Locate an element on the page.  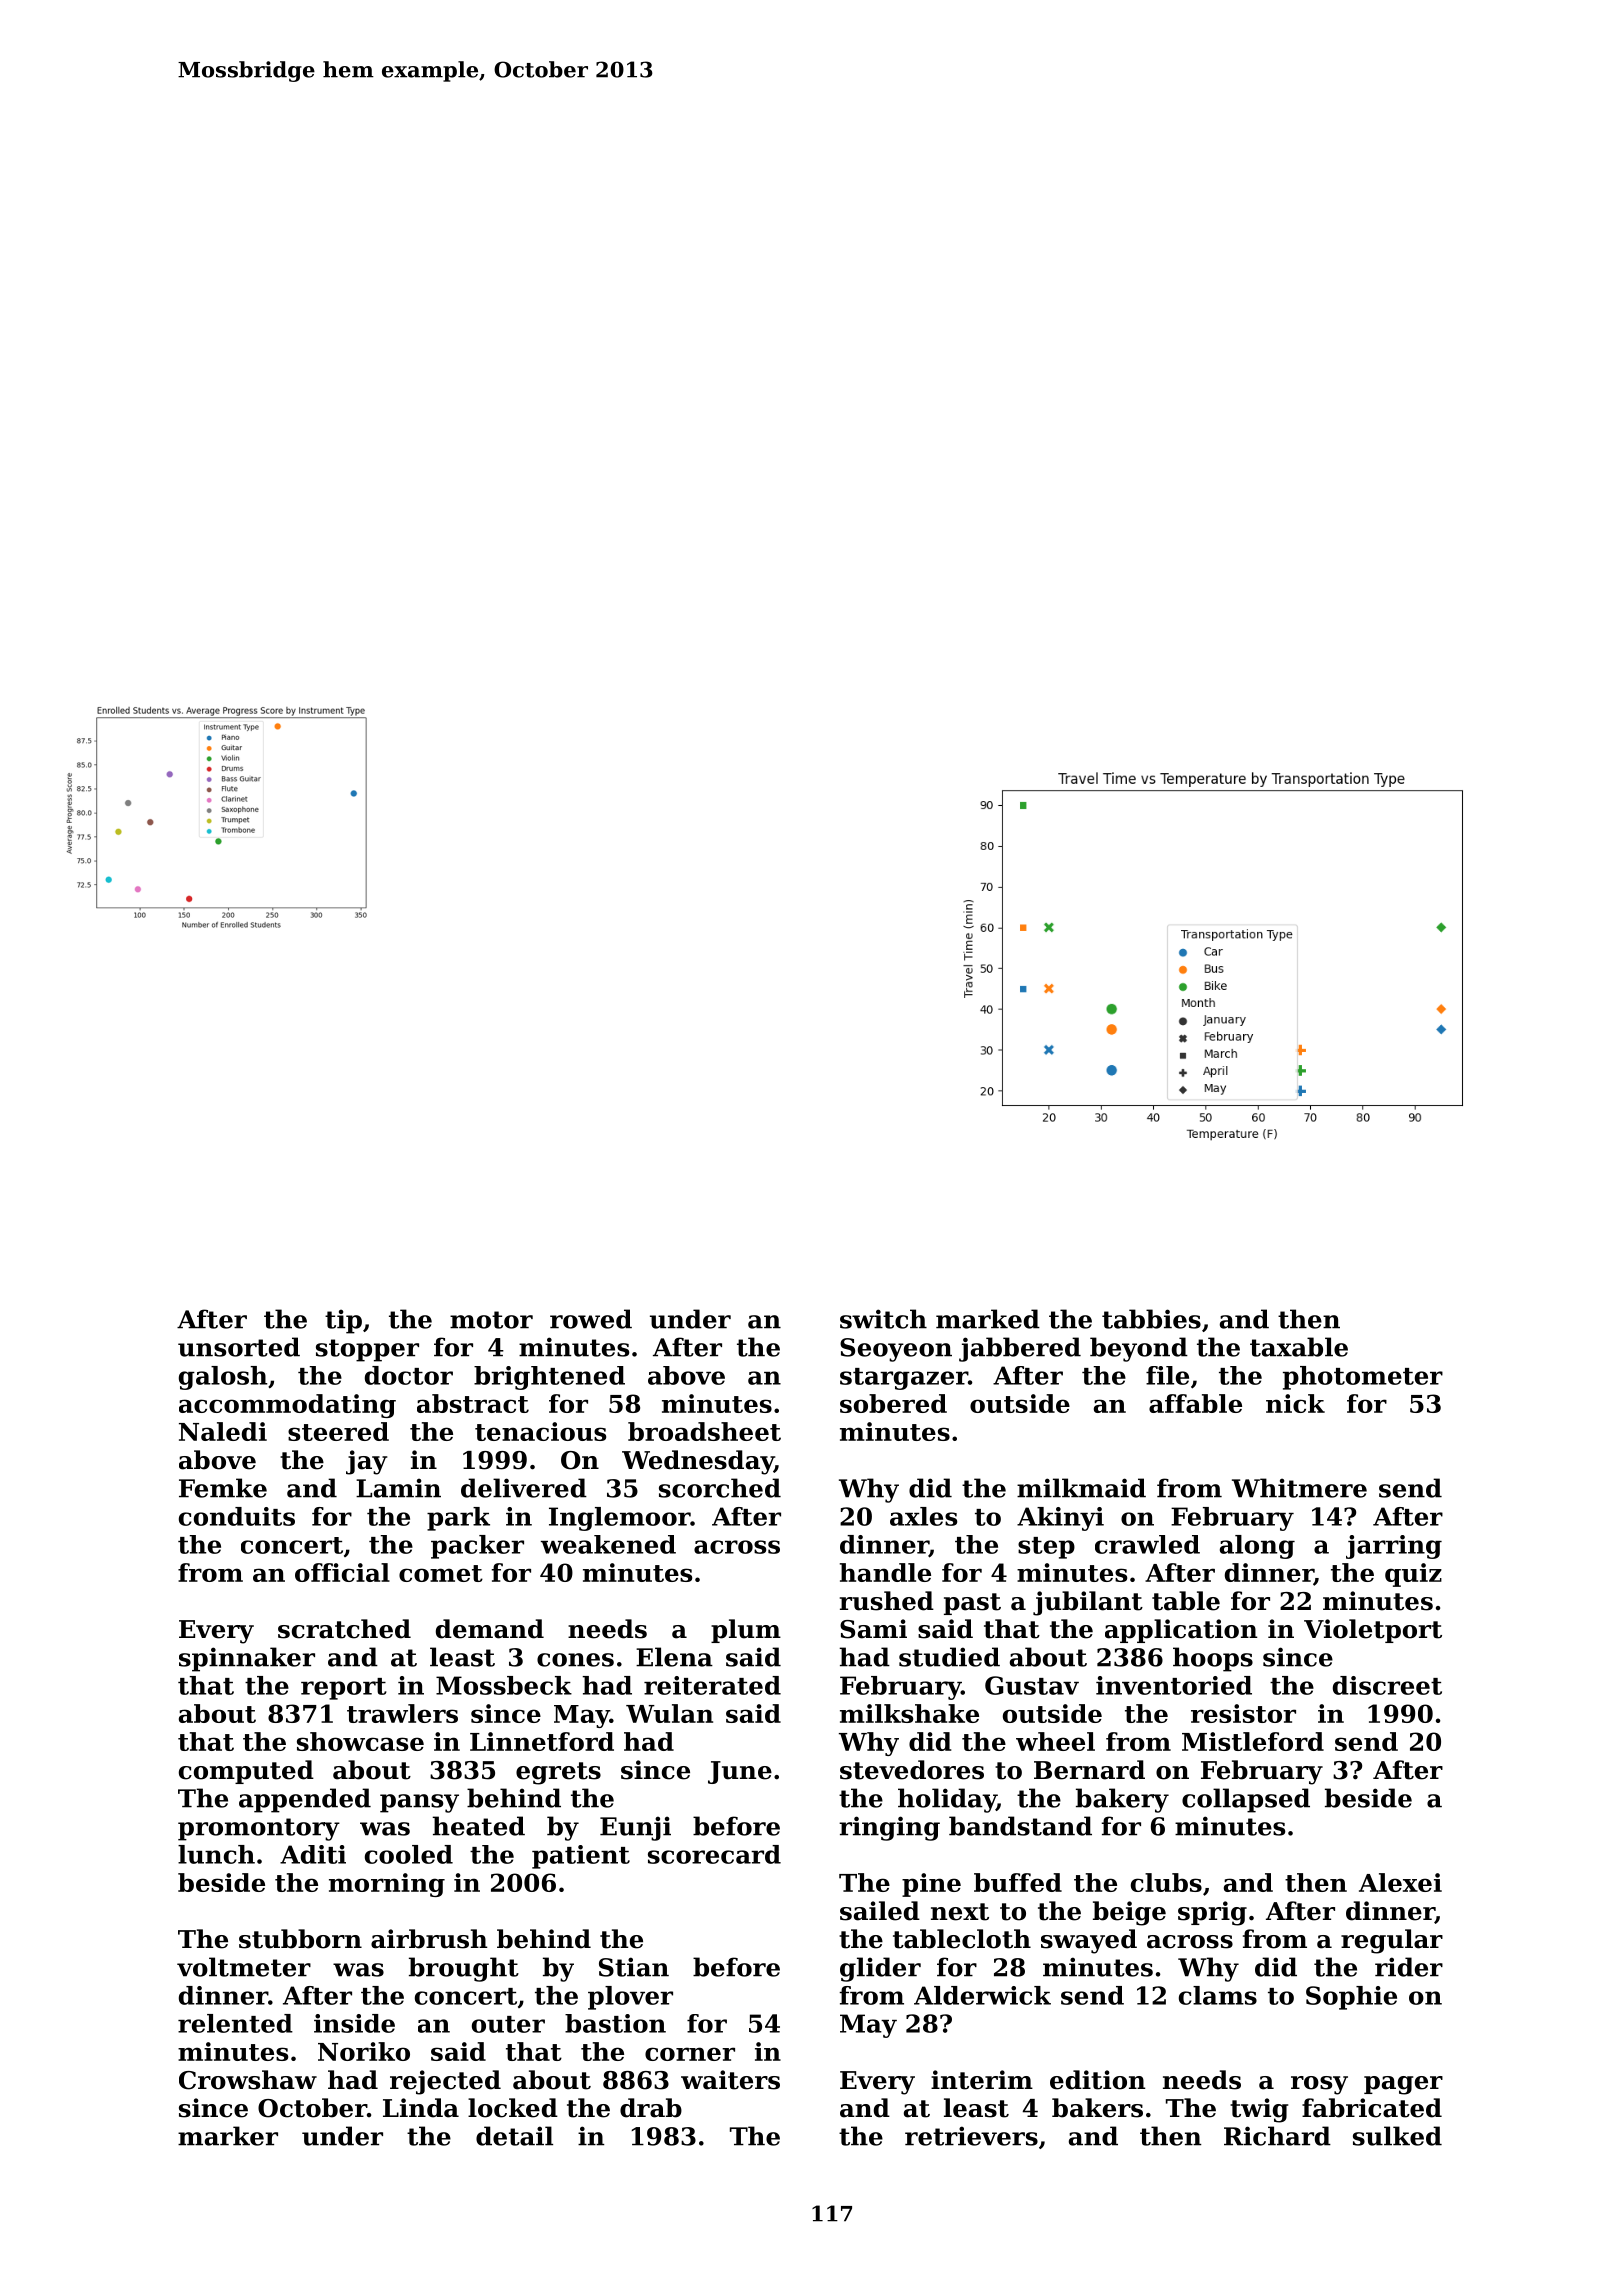
Whitmere is located at coordinates (1299, 1488).
